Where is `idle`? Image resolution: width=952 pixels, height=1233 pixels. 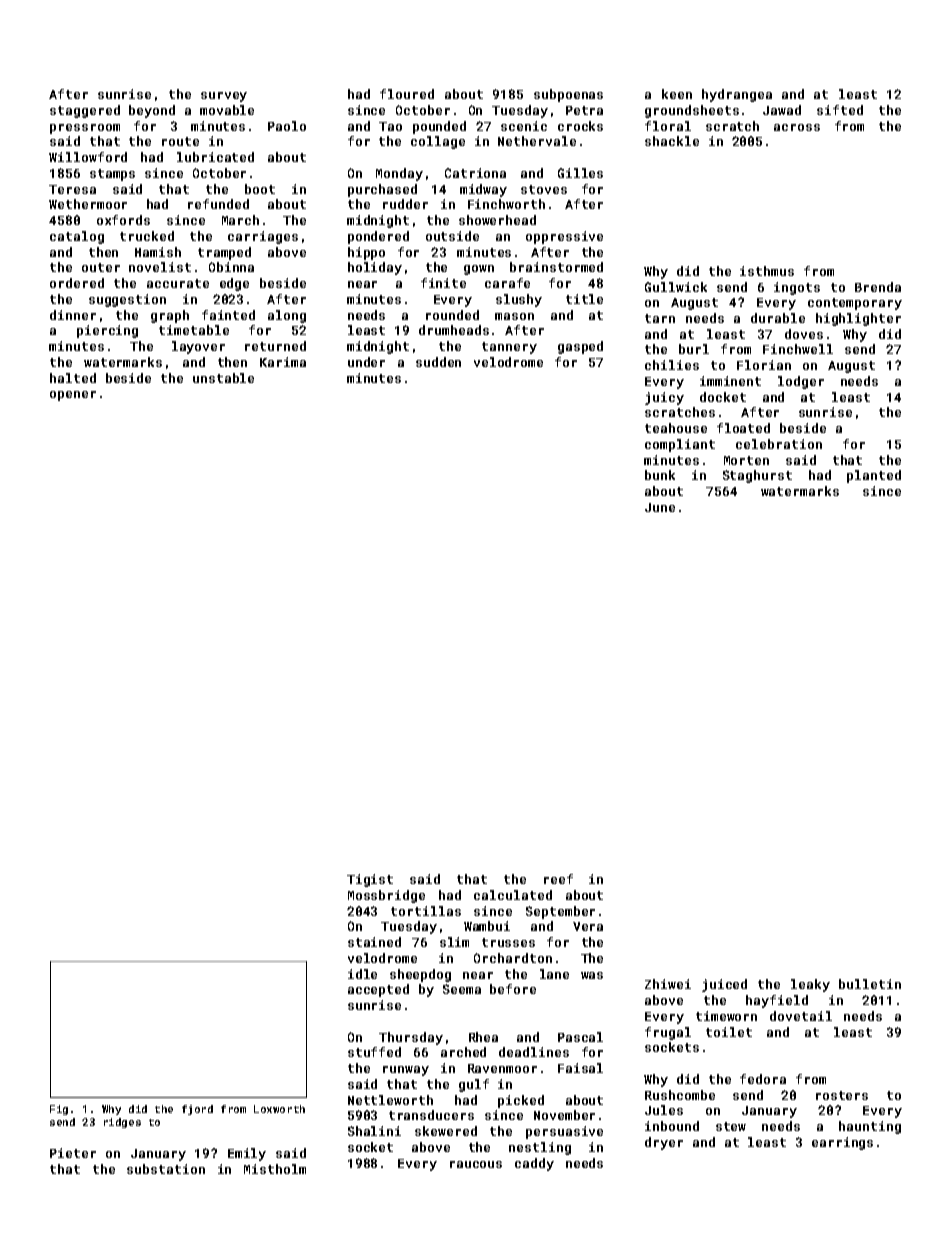
idle is located at coordinates (362, 974).
